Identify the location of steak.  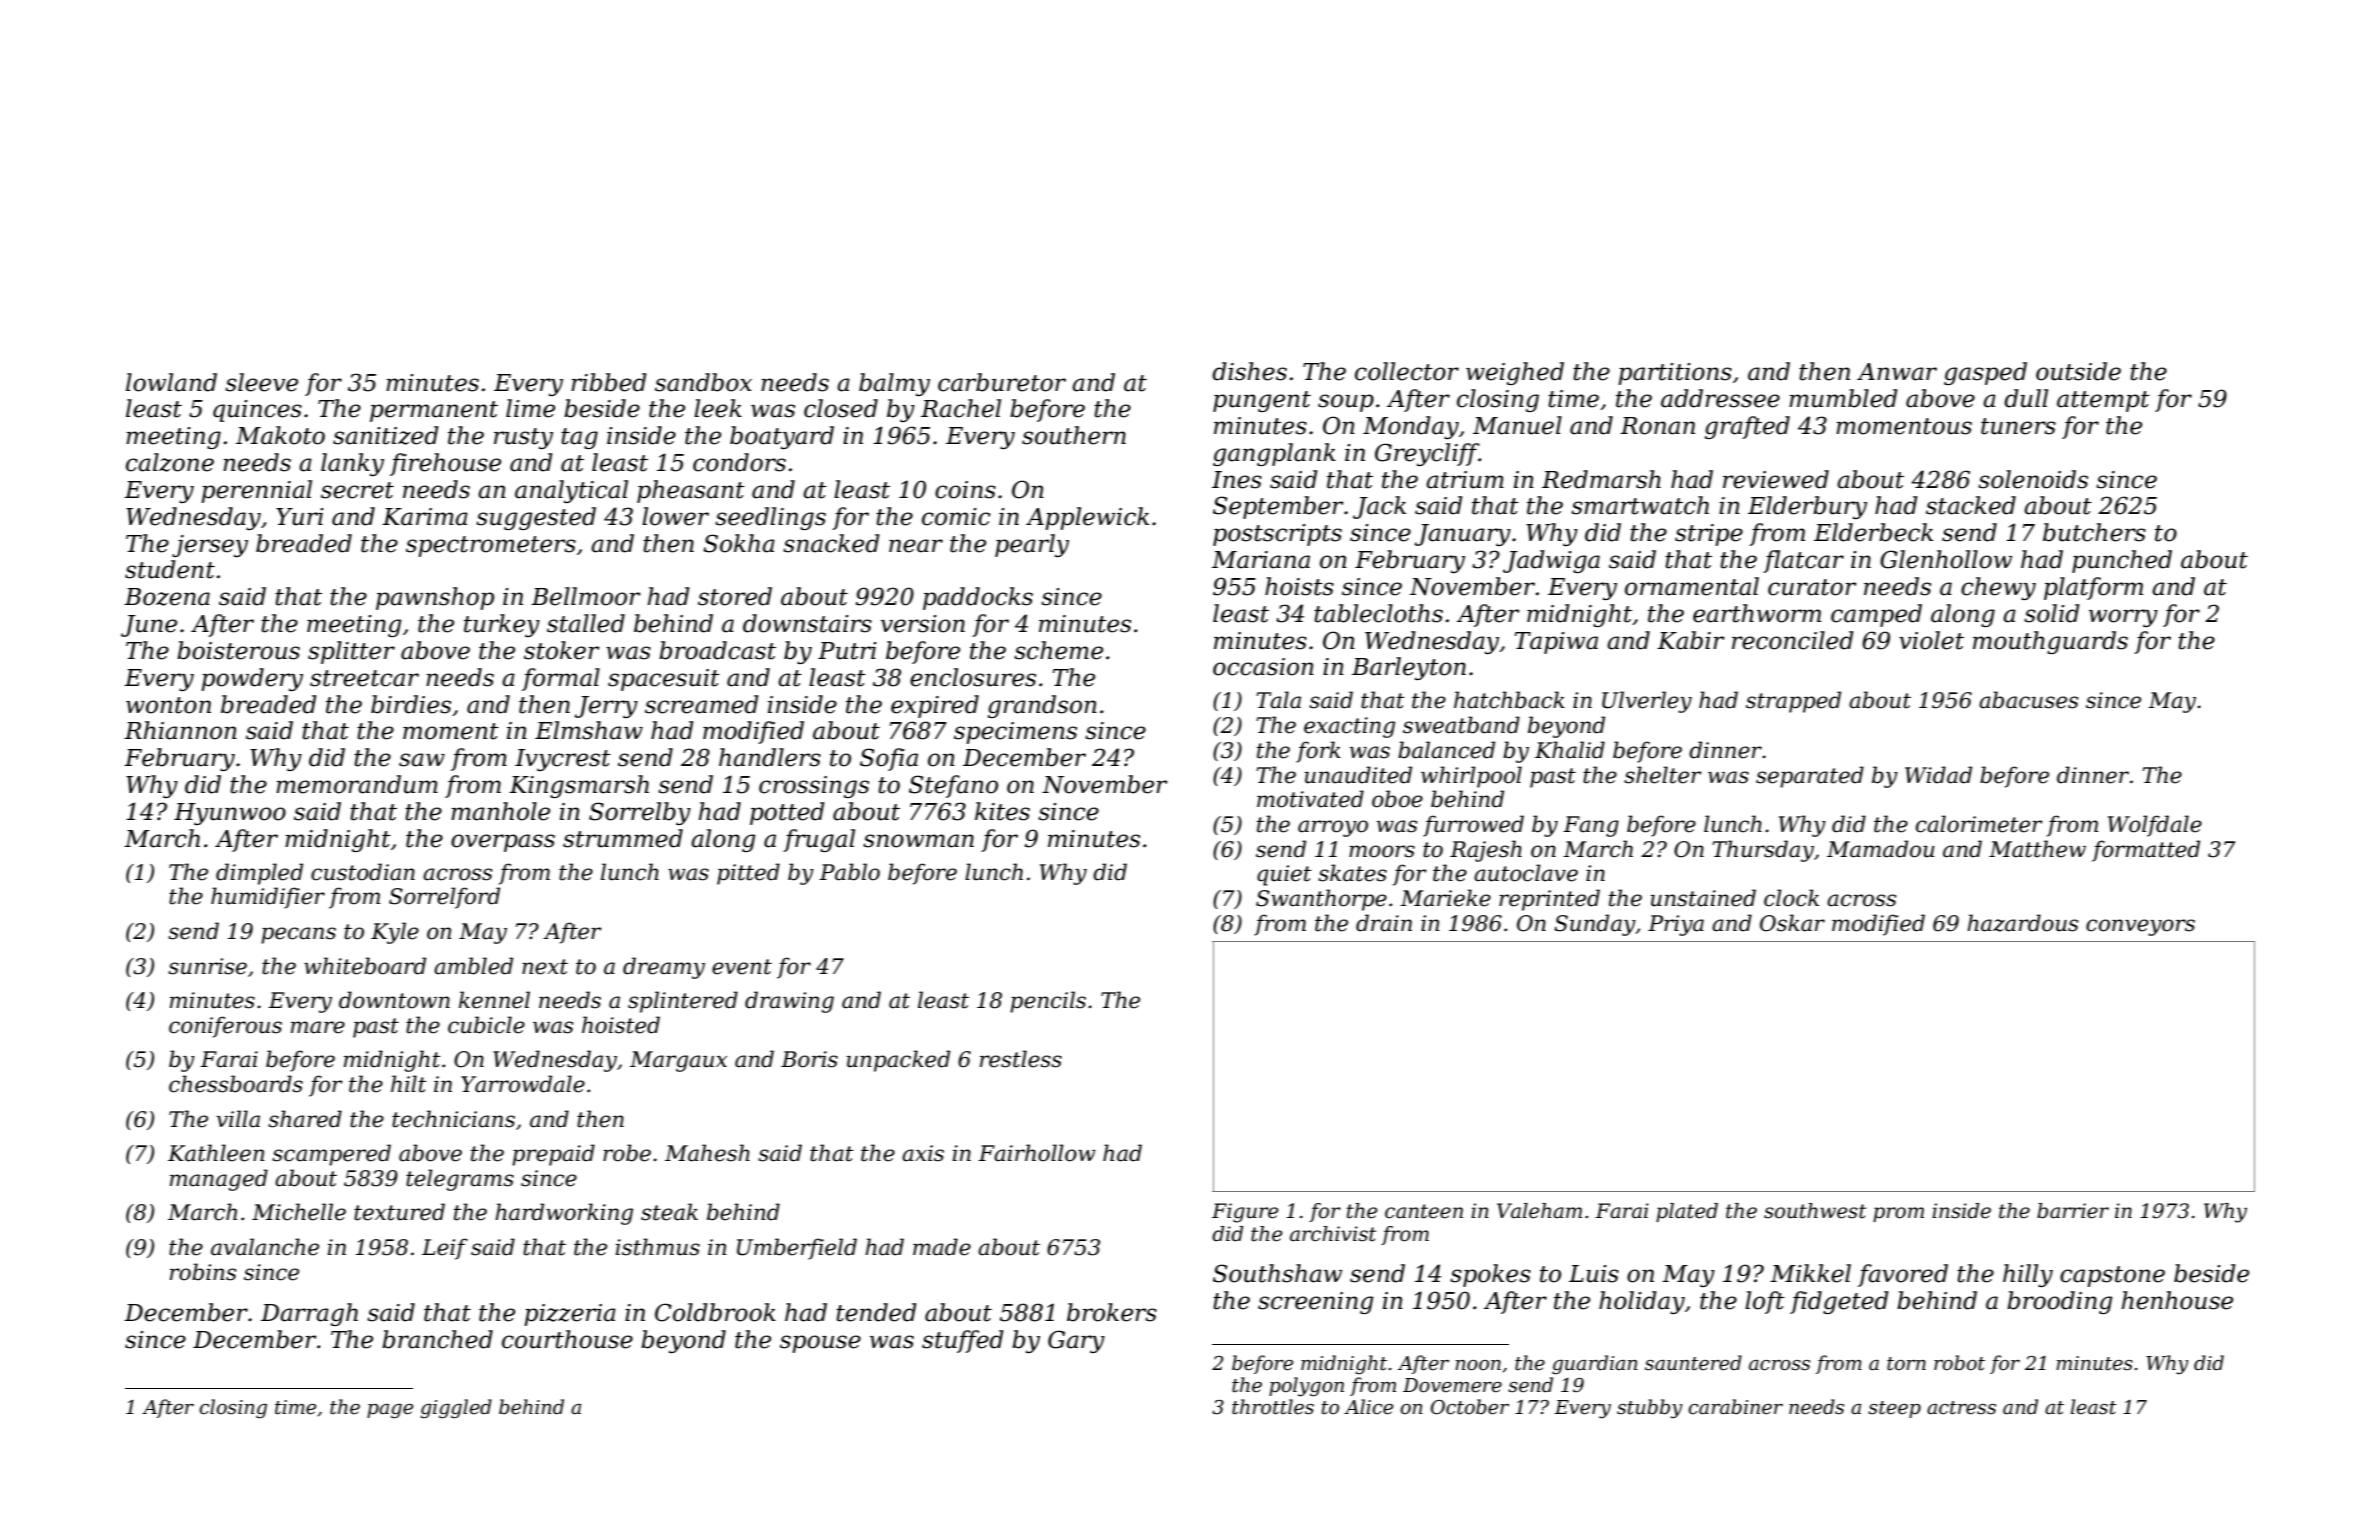
(669, 1212).
